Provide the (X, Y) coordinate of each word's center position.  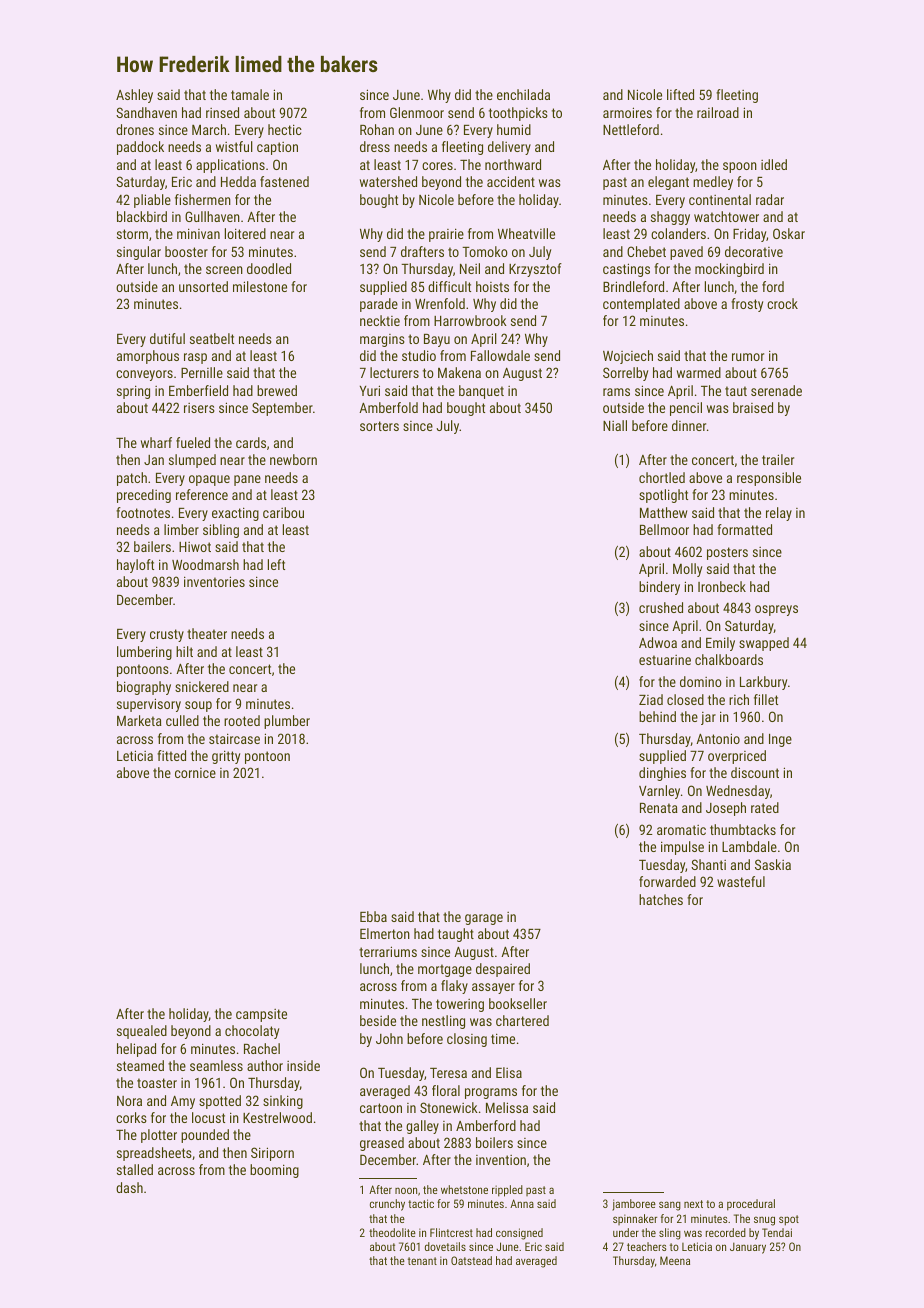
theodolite (392, 1232)
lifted (680, 94)
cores (437, 166)
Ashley (134, 96)
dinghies (662, 774)
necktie (380, 320)
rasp (195, 358)
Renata (659, 808)
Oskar (789, 233)
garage (484, 919)
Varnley (659, 792)
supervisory (149, 705)
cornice (195, 773)
